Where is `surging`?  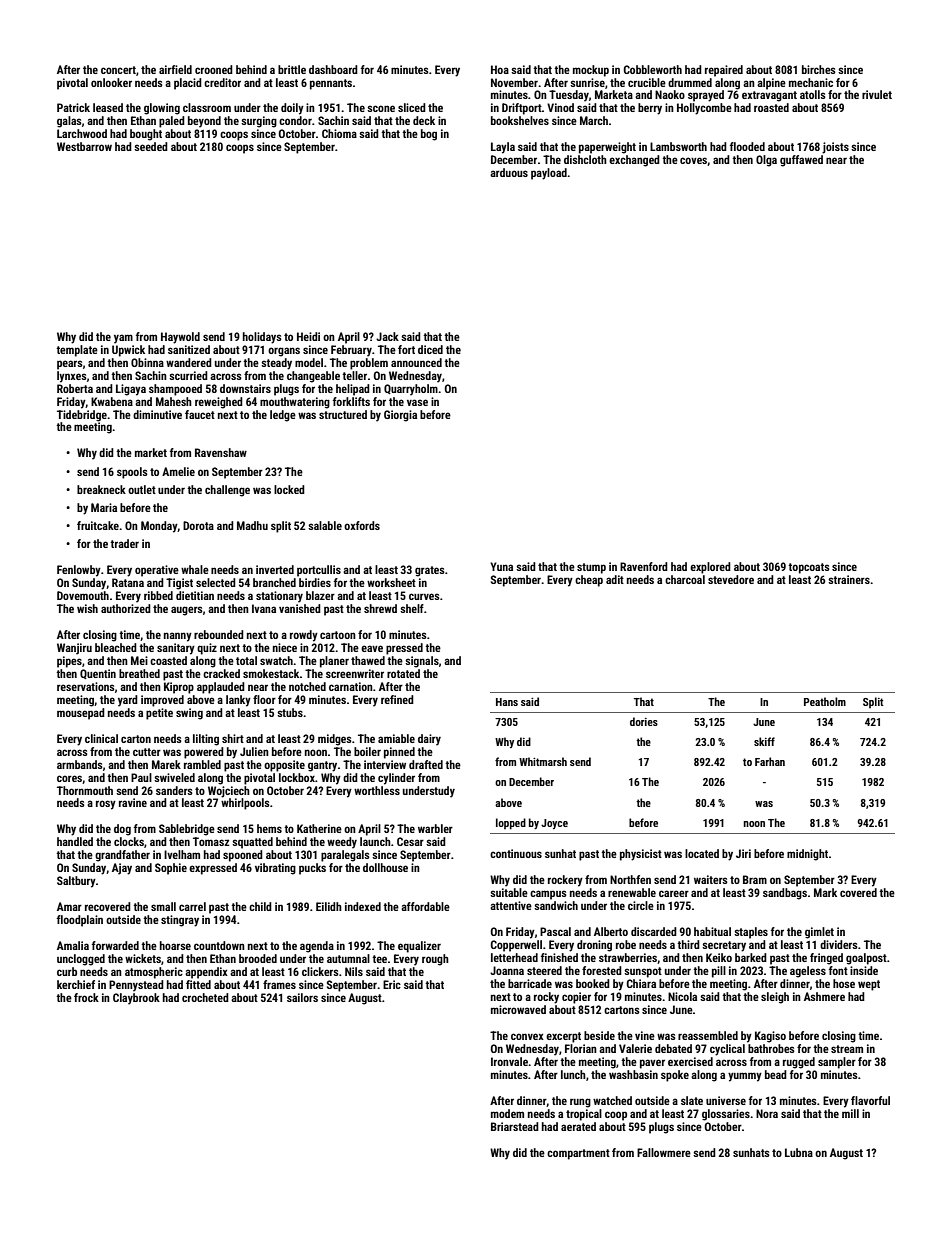 surging is located at coordinates (259, 122).
